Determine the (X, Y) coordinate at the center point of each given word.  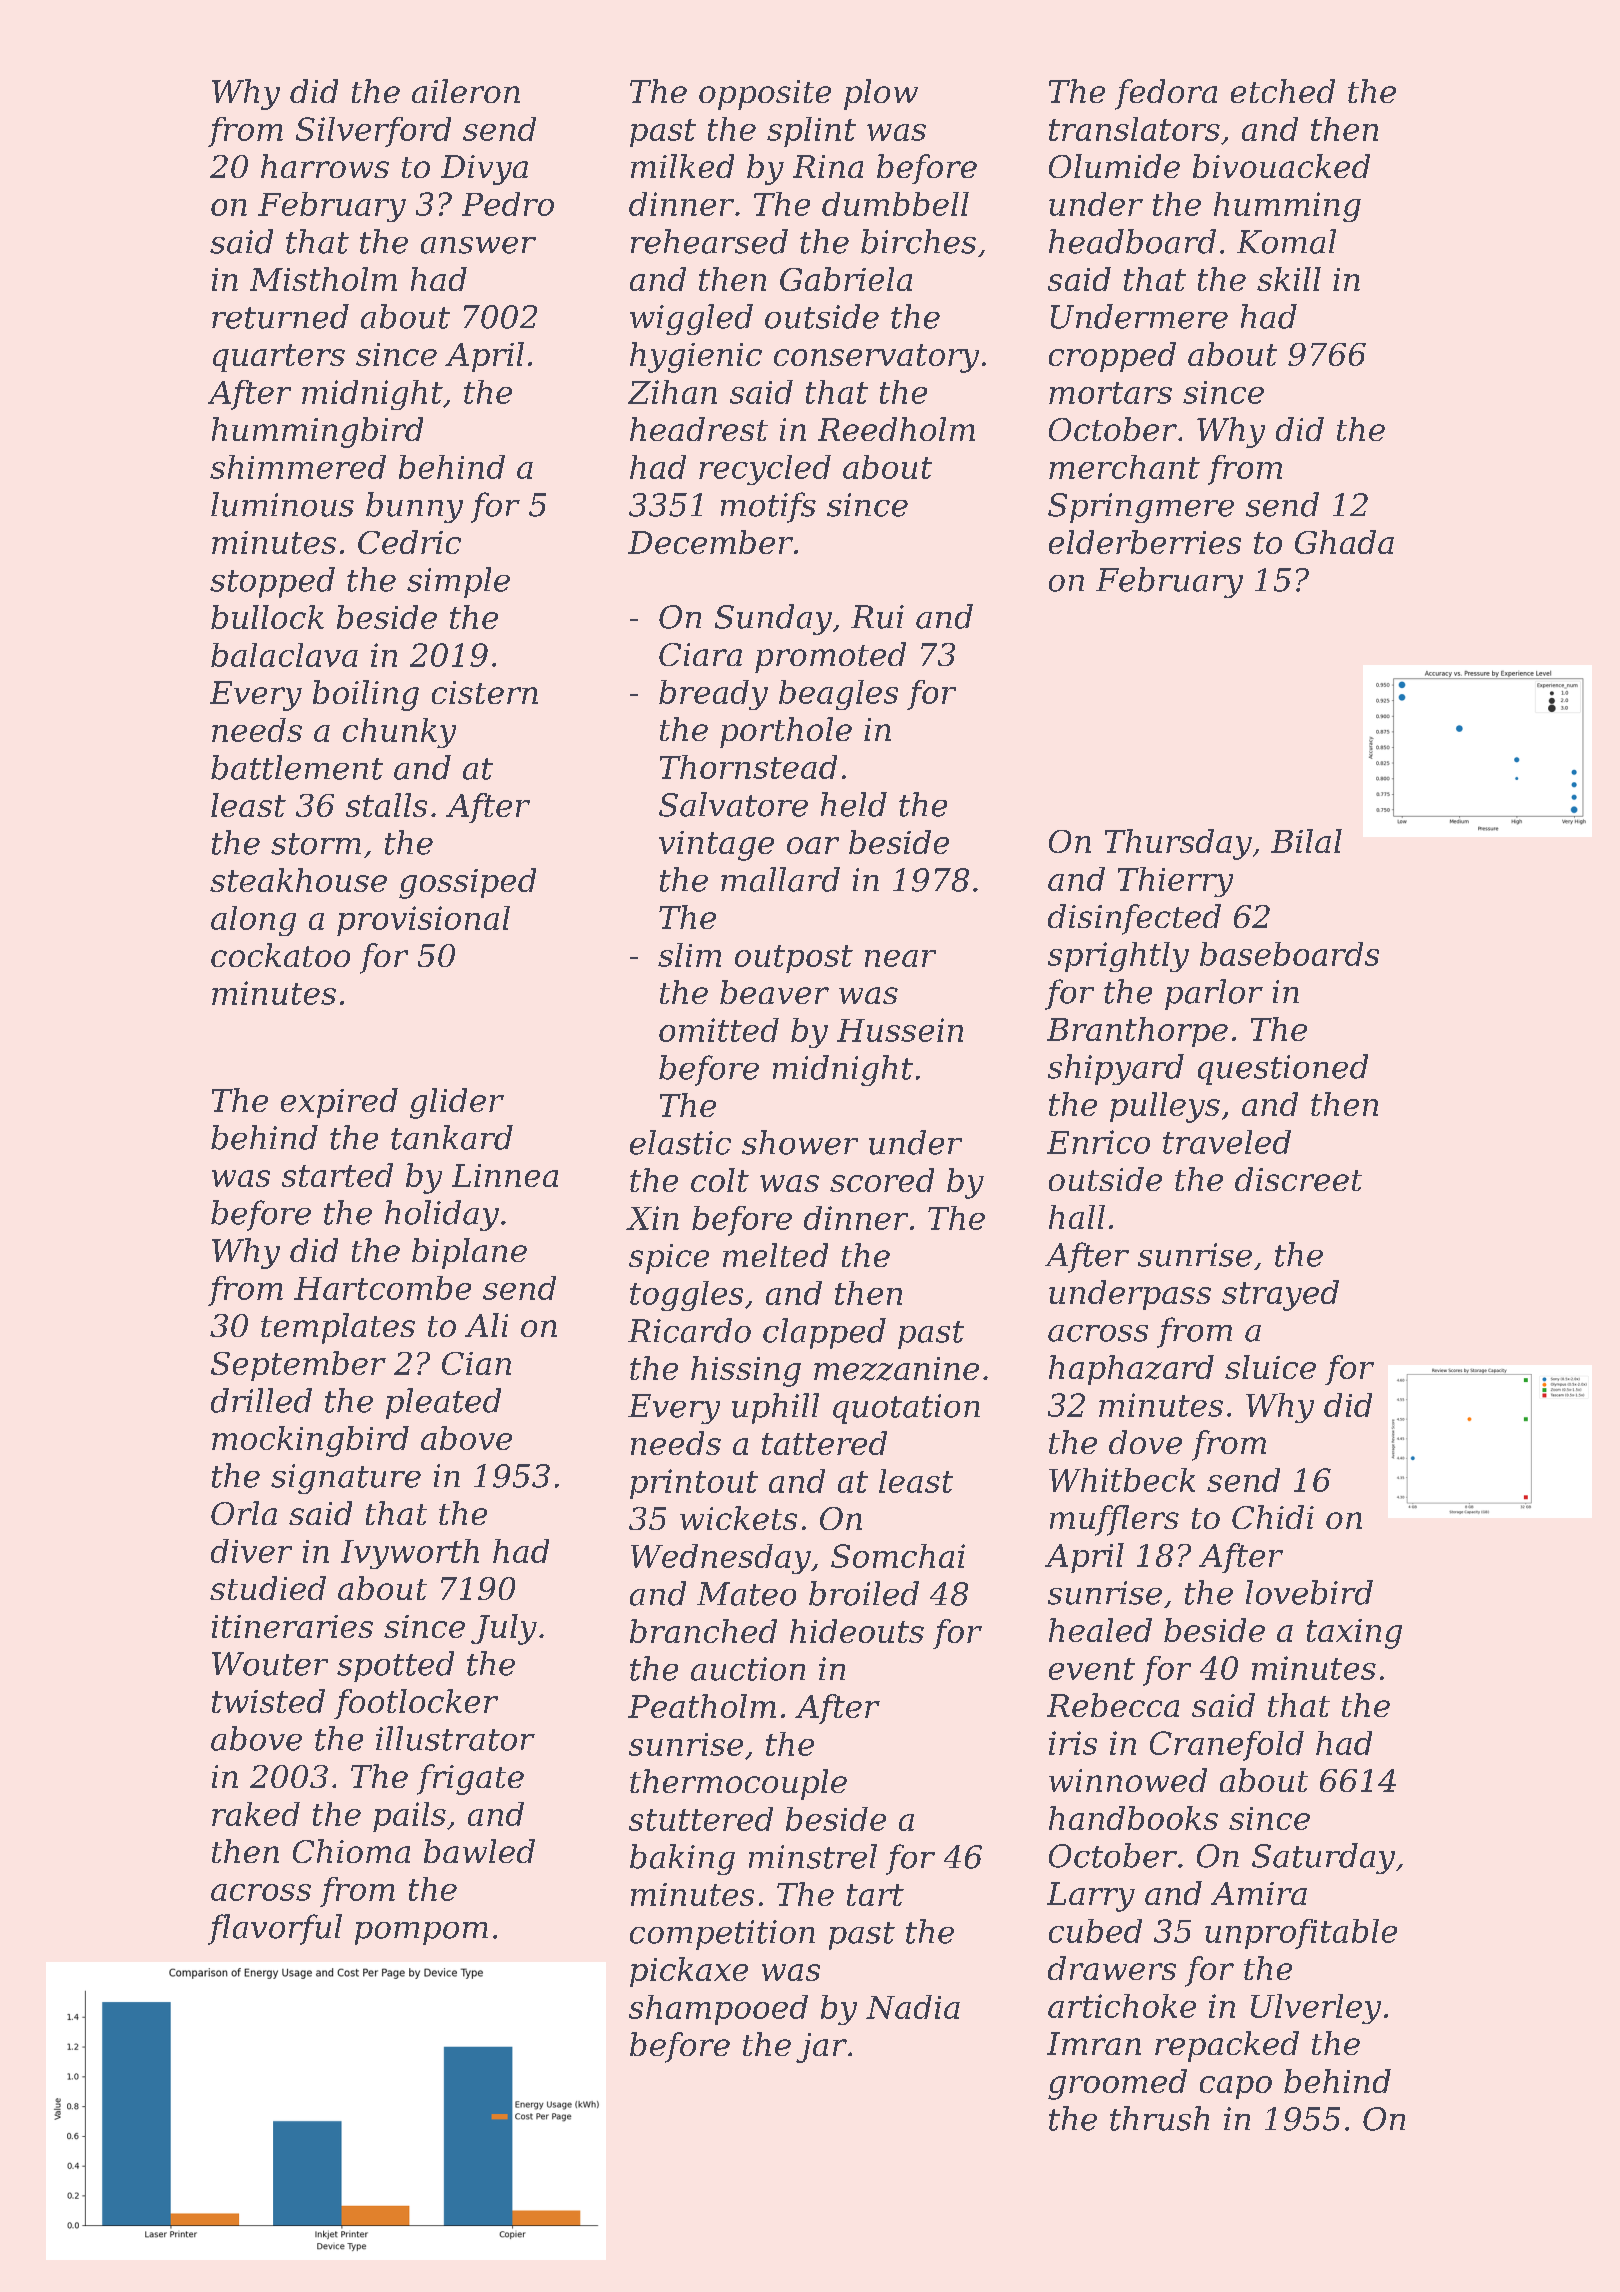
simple (458, 582)
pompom (421, 1933)
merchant (1124, 467)
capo (1236, 2087)
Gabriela (846, 279)
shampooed (718, 2010)
